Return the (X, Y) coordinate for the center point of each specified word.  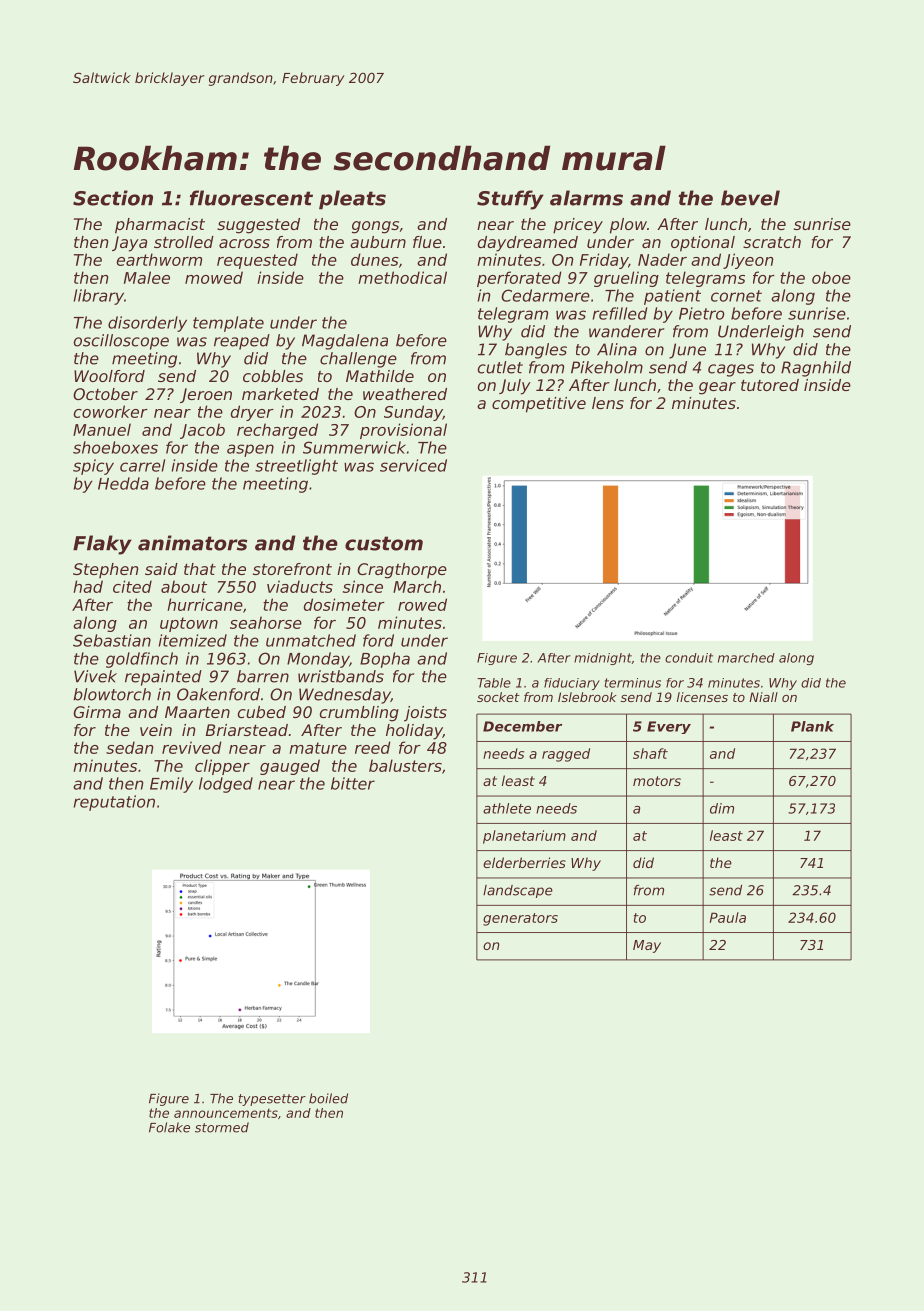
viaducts (300, 586)
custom (384, 543)
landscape (518, 891)
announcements (226, 1113)
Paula (728, 917)
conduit (689, 658)
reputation (114, 803)
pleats (352, 200)
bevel (750, 198)
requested (257, 261)
